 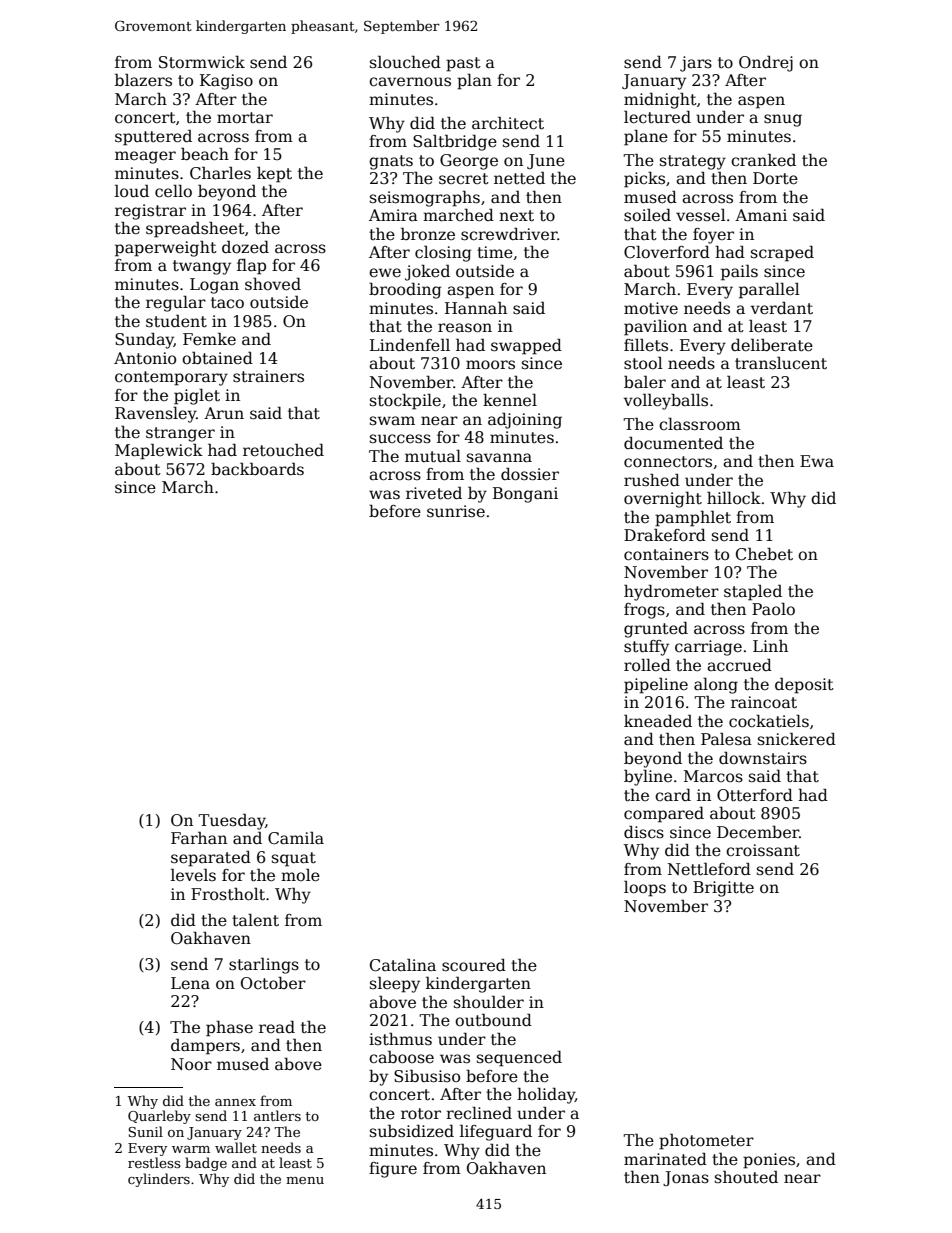 What do you see at coordinates (296, 838) in the image?
I see `Camila` at bounding box center [296, 838].
